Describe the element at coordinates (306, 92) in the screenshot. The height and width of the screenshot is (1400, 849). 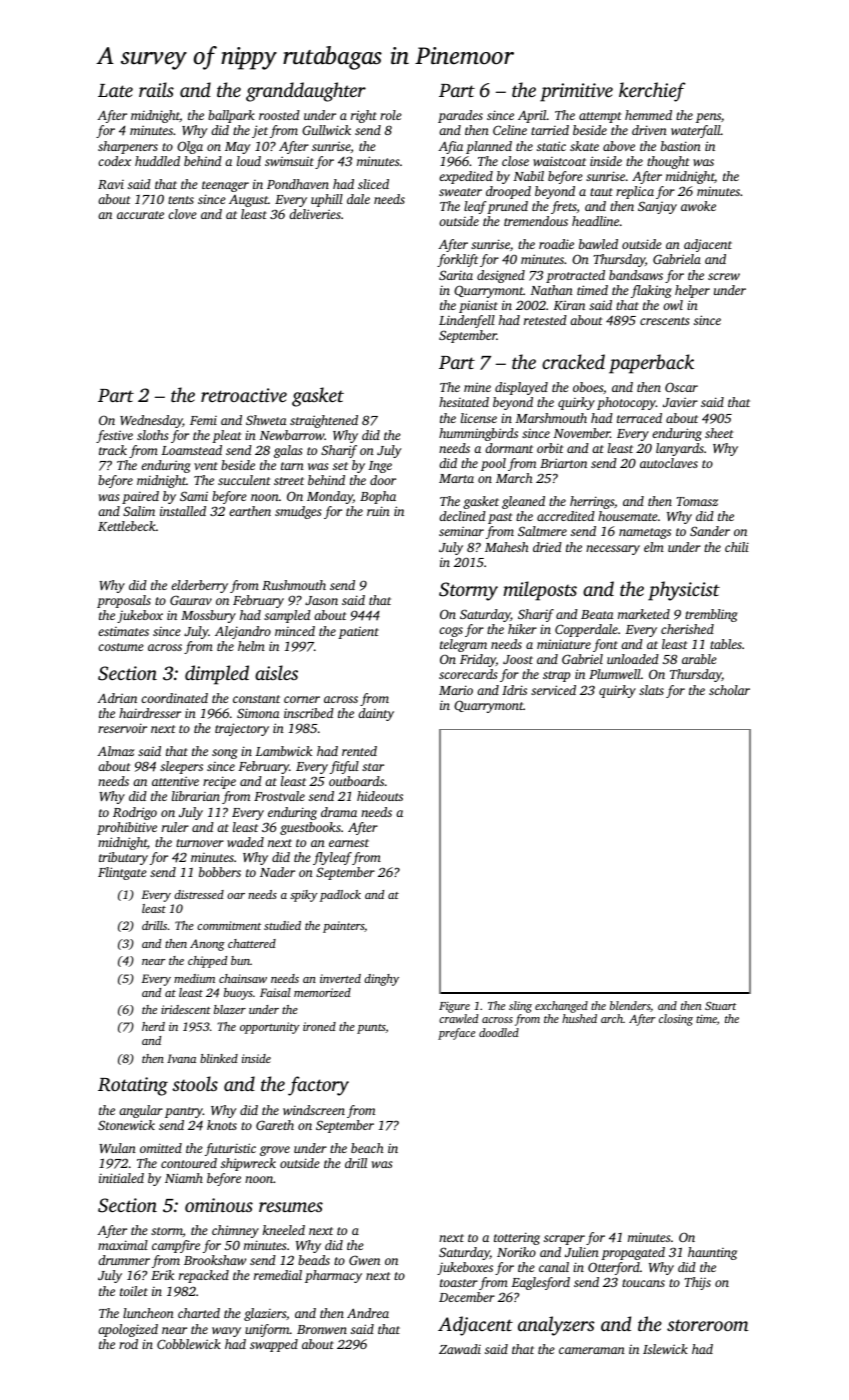
I see `granddaughter` at that location.
